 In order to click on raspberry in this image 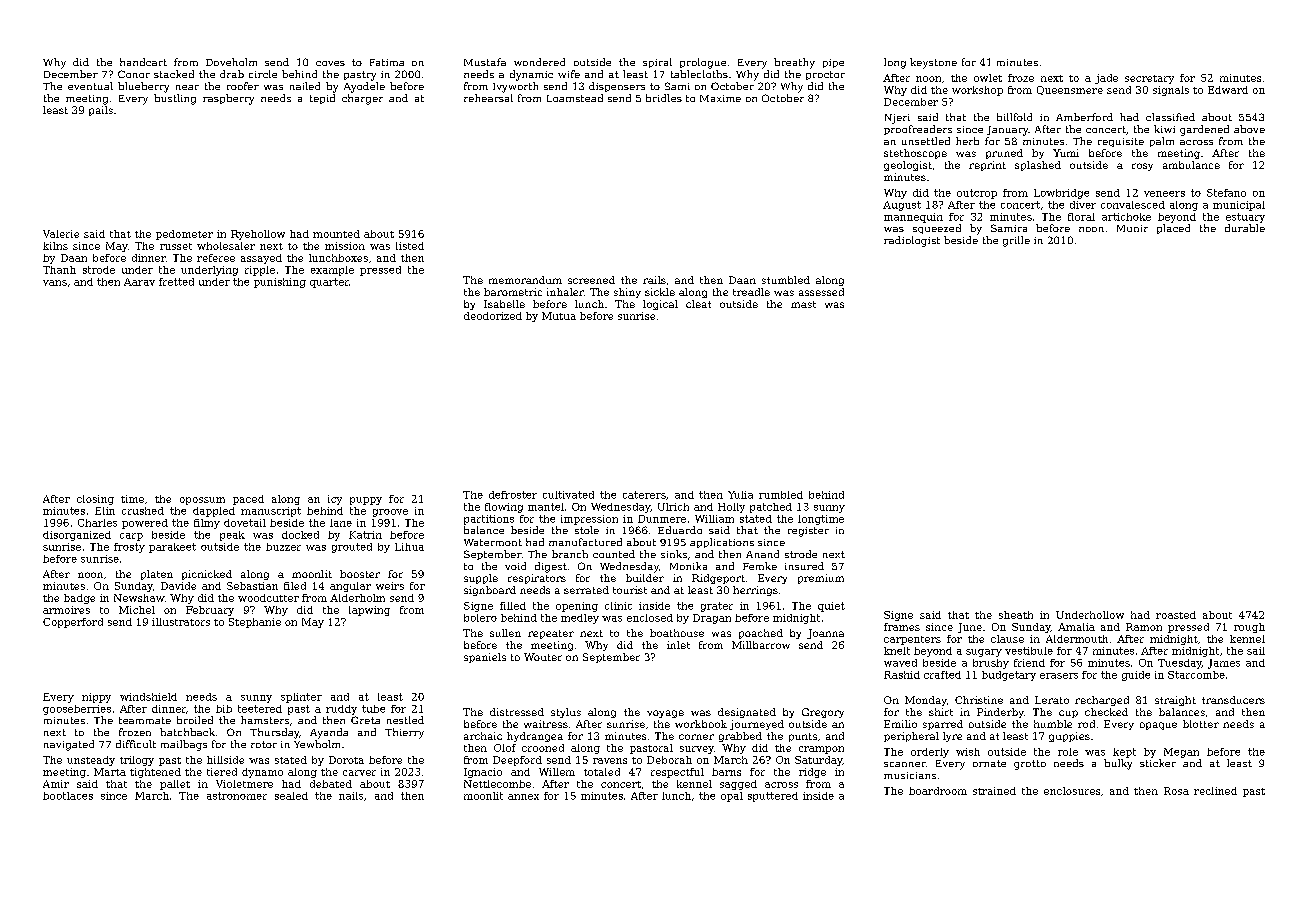, I will do `click(228, 99)`.
